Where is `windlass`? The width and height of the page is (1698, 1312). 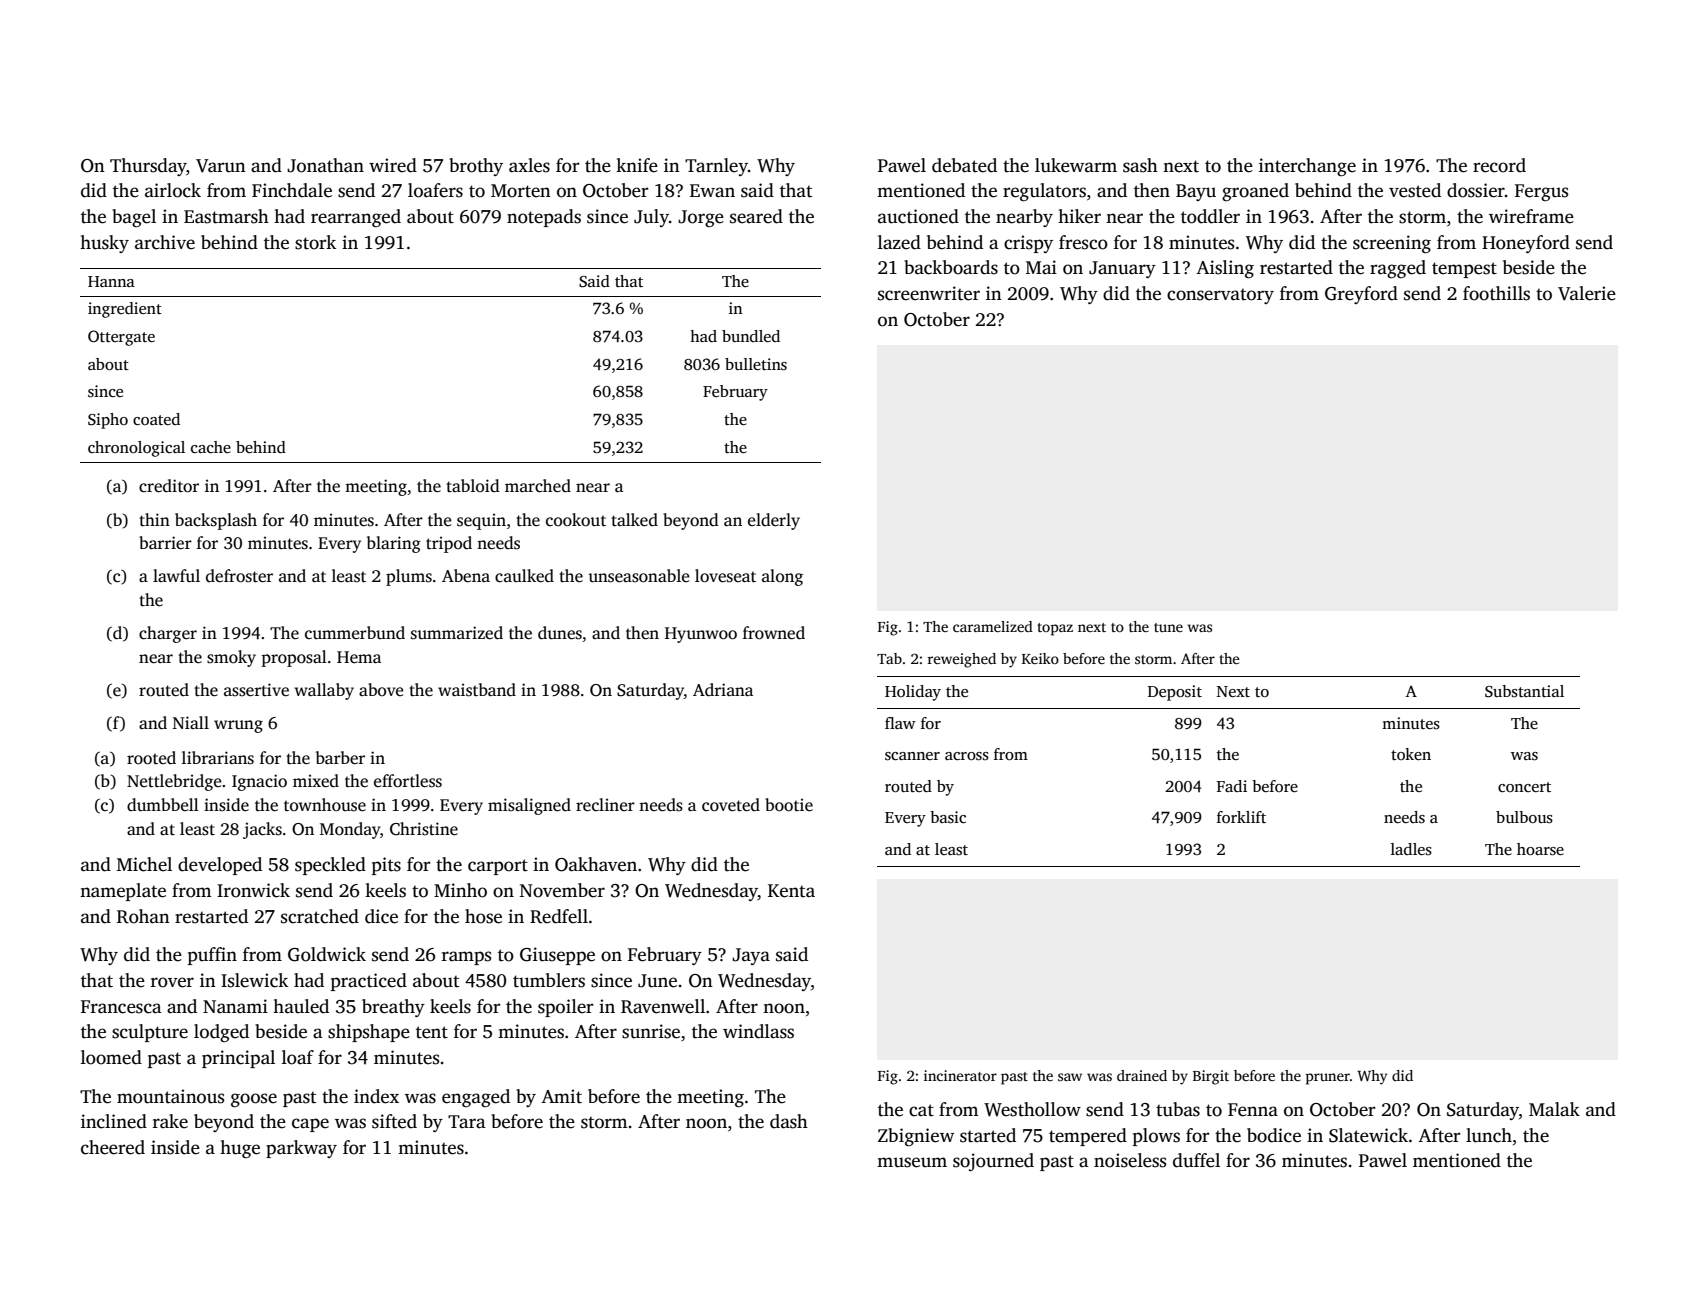
windlass is located at coordinates (758, 1031).
